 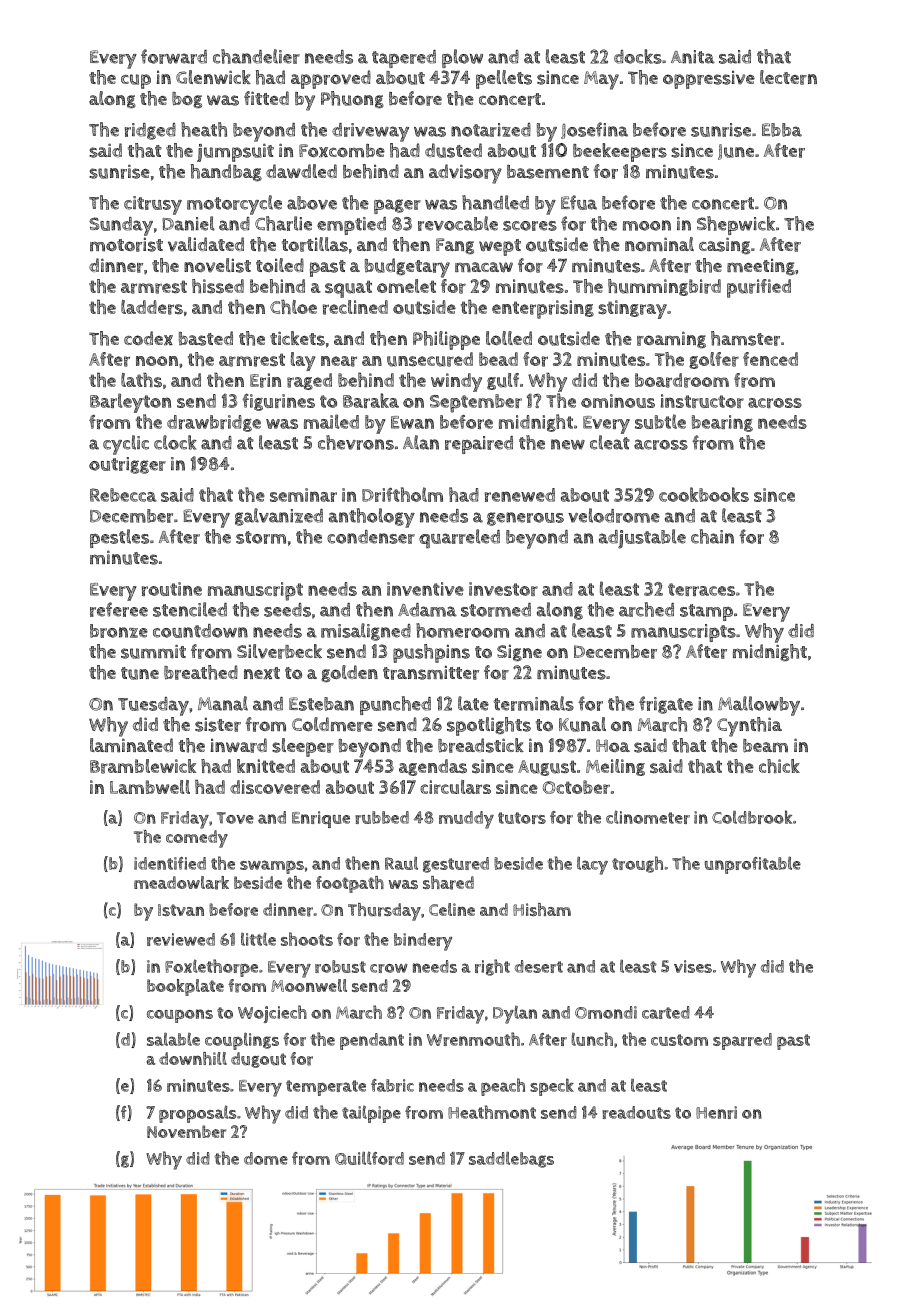 What do you see at coordinates (716, 1112) in the page?
I see `Henri` at bounding box center [716, 1112].
